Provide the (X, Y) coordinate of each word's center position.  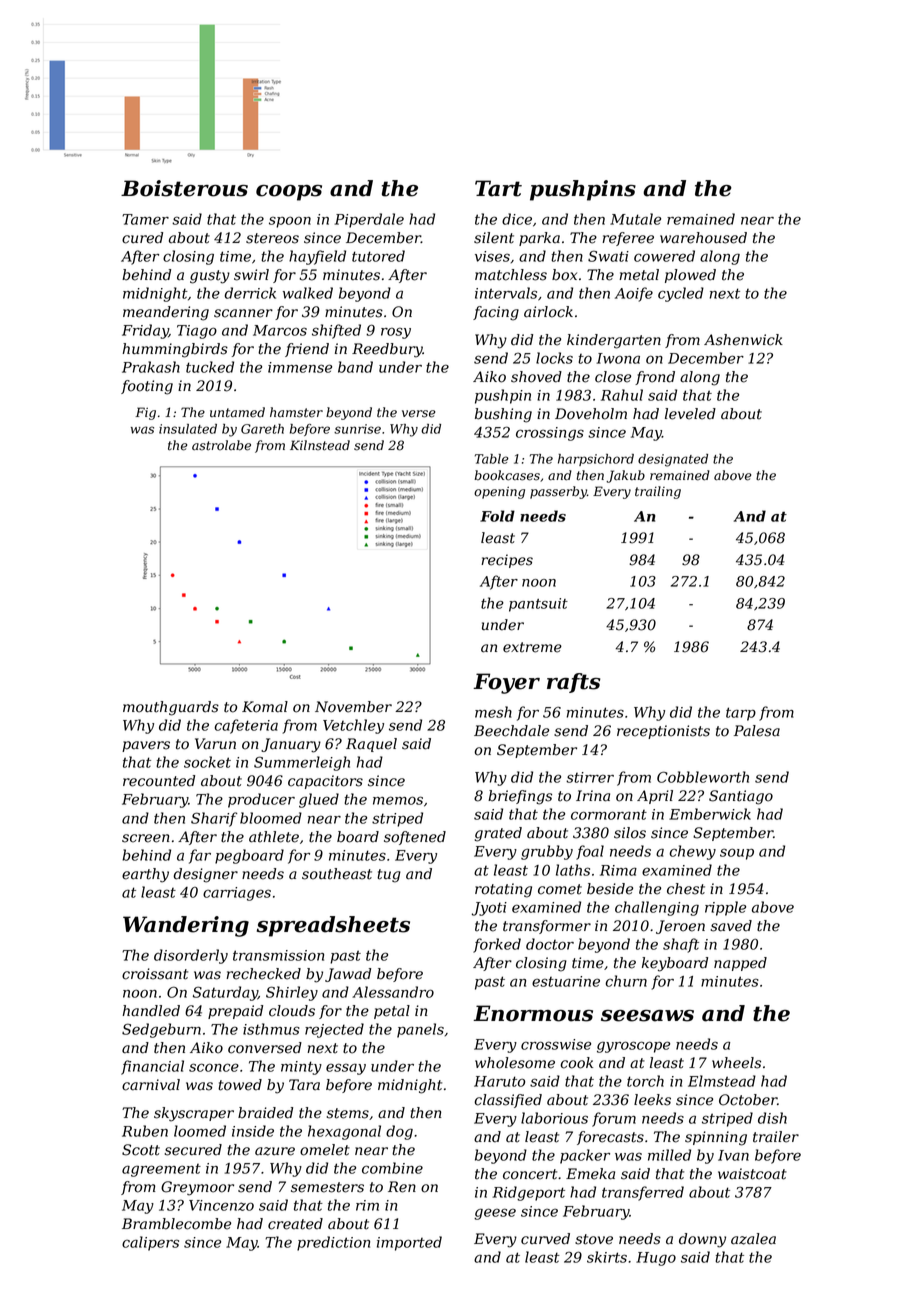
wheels (736, 1063)
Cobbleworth (703, 777)
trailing (658, 492)
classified (508, 1101)
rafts (573, 683)
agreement (161, 1170)
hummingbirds (175, 350)
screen (145, 838)
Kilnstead (320, 445)
